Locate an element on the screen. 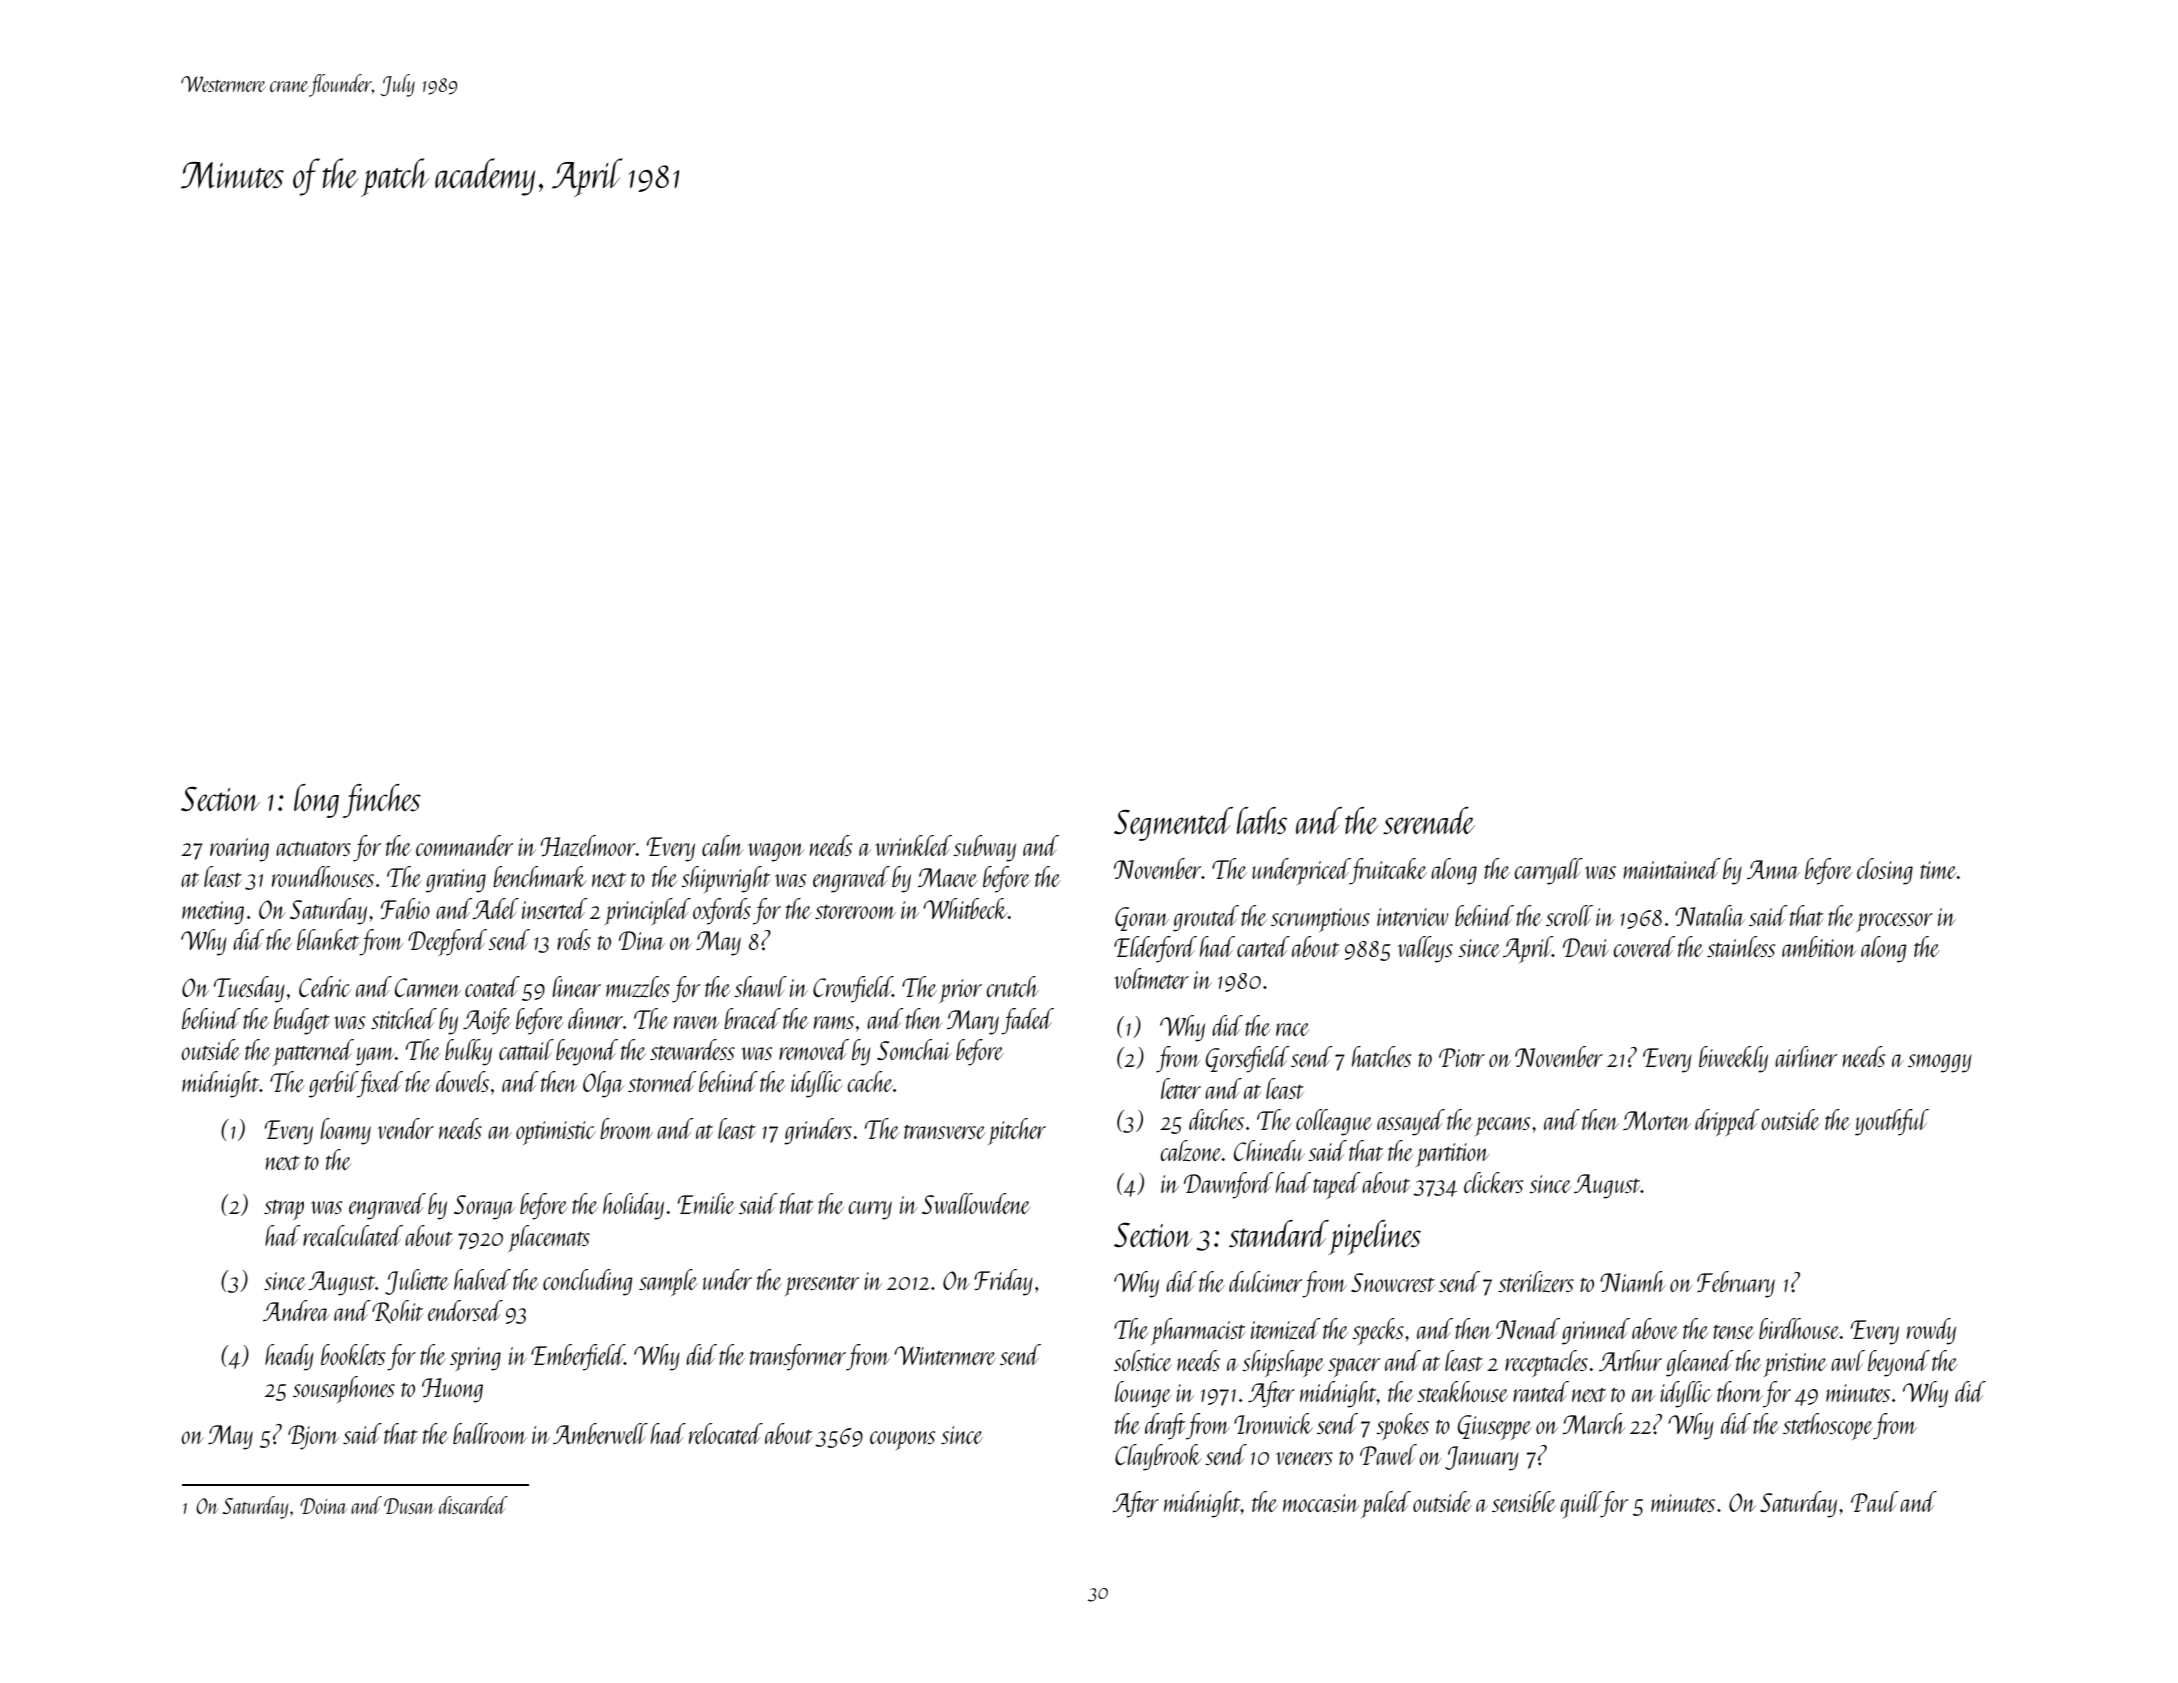 The image size is (2178, 1683). time is located at coordinates (1938, 870).
